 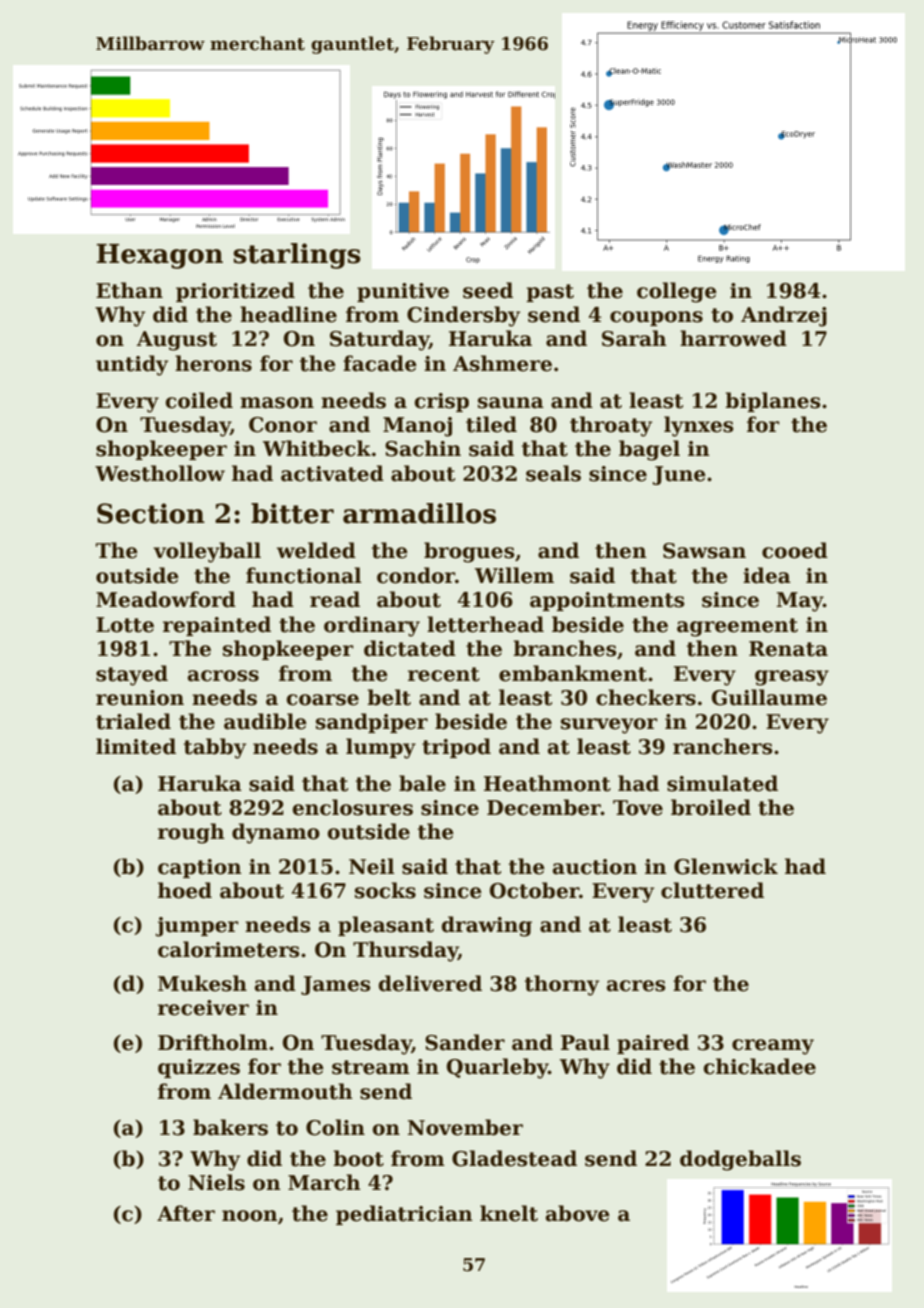 What do you see at coordinates (151, 513) in the screenshot?
I see `Section` at bounding box center [151, 513].
